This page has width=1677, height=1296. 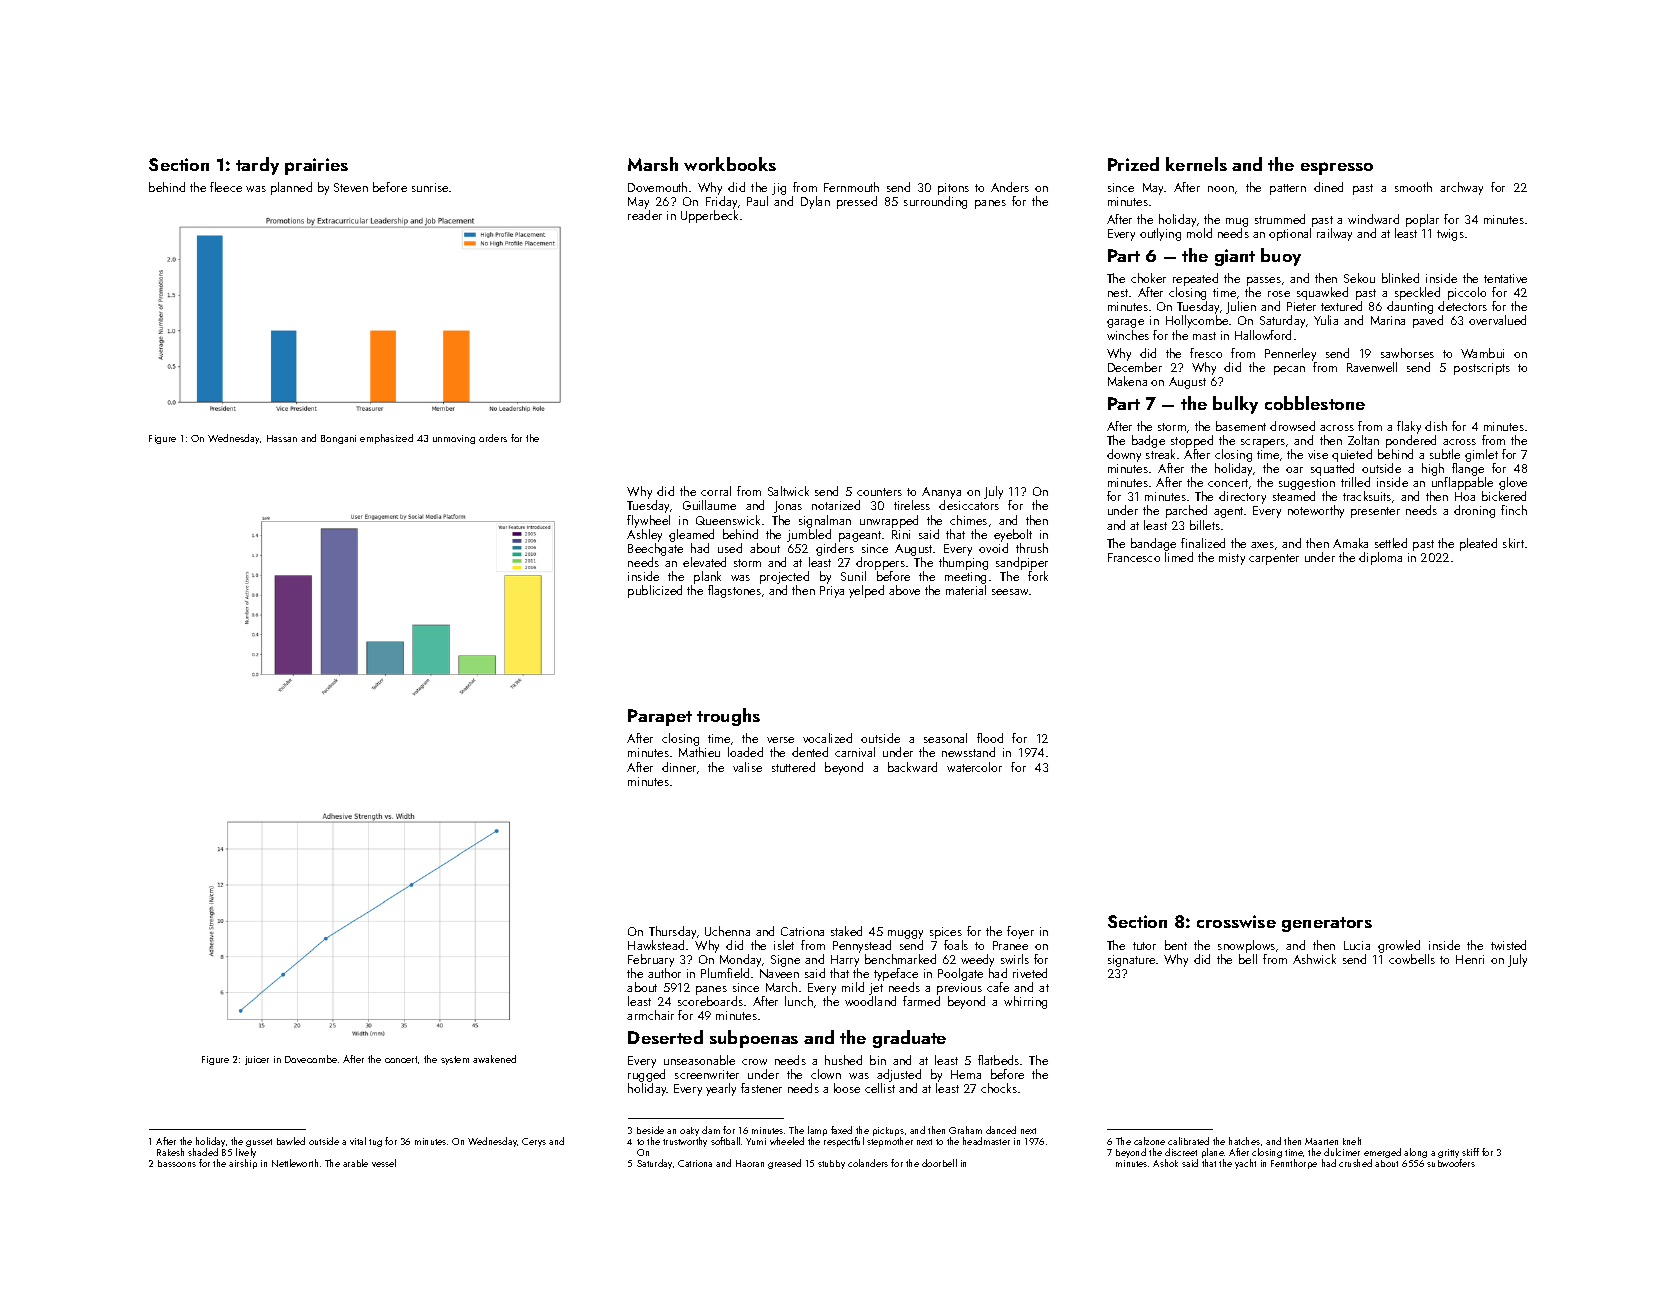 I want to click on Cerys, so click(x=534, y=1142).
